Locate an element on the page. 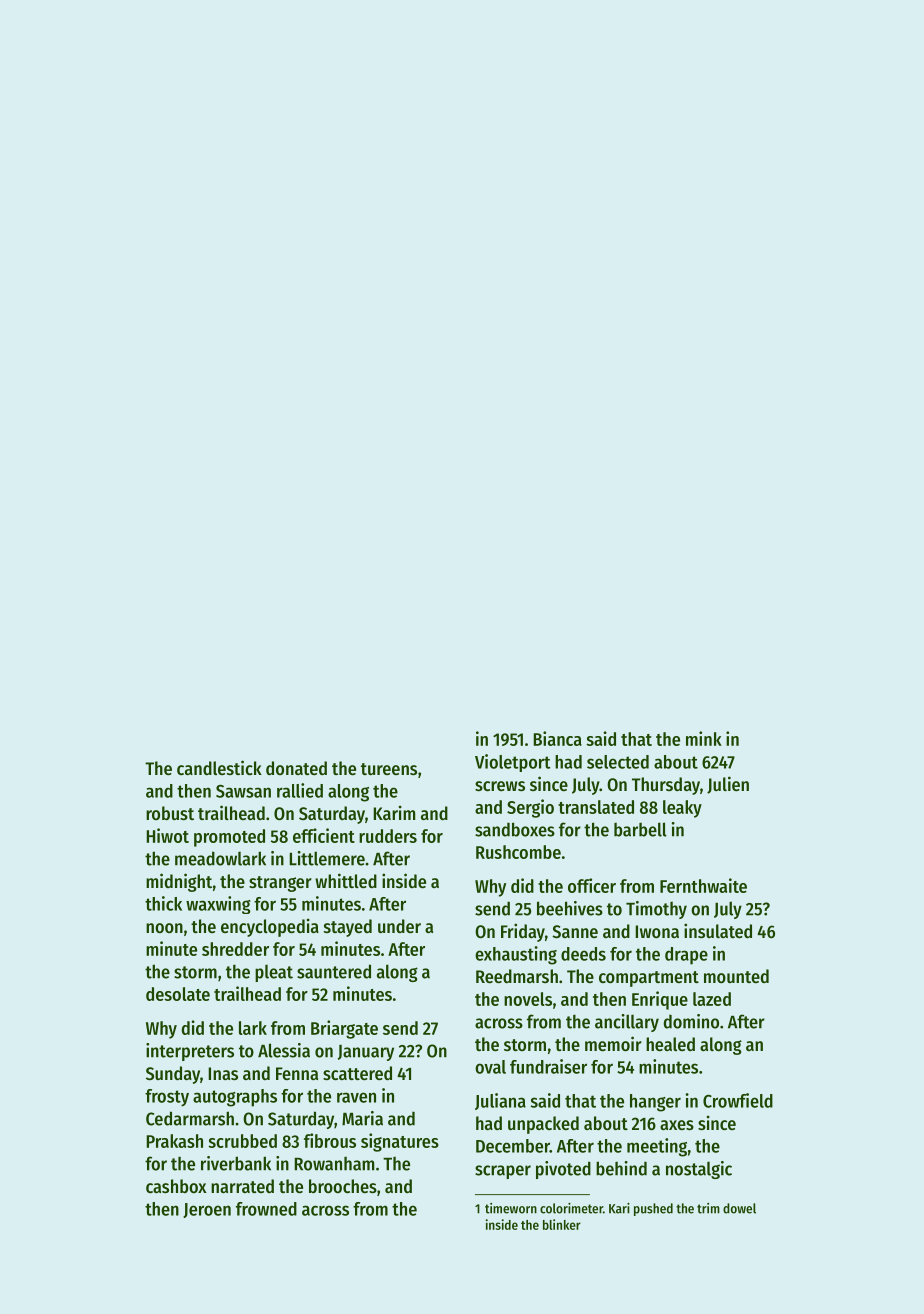  rallied is located at coordinates (300, 790).
